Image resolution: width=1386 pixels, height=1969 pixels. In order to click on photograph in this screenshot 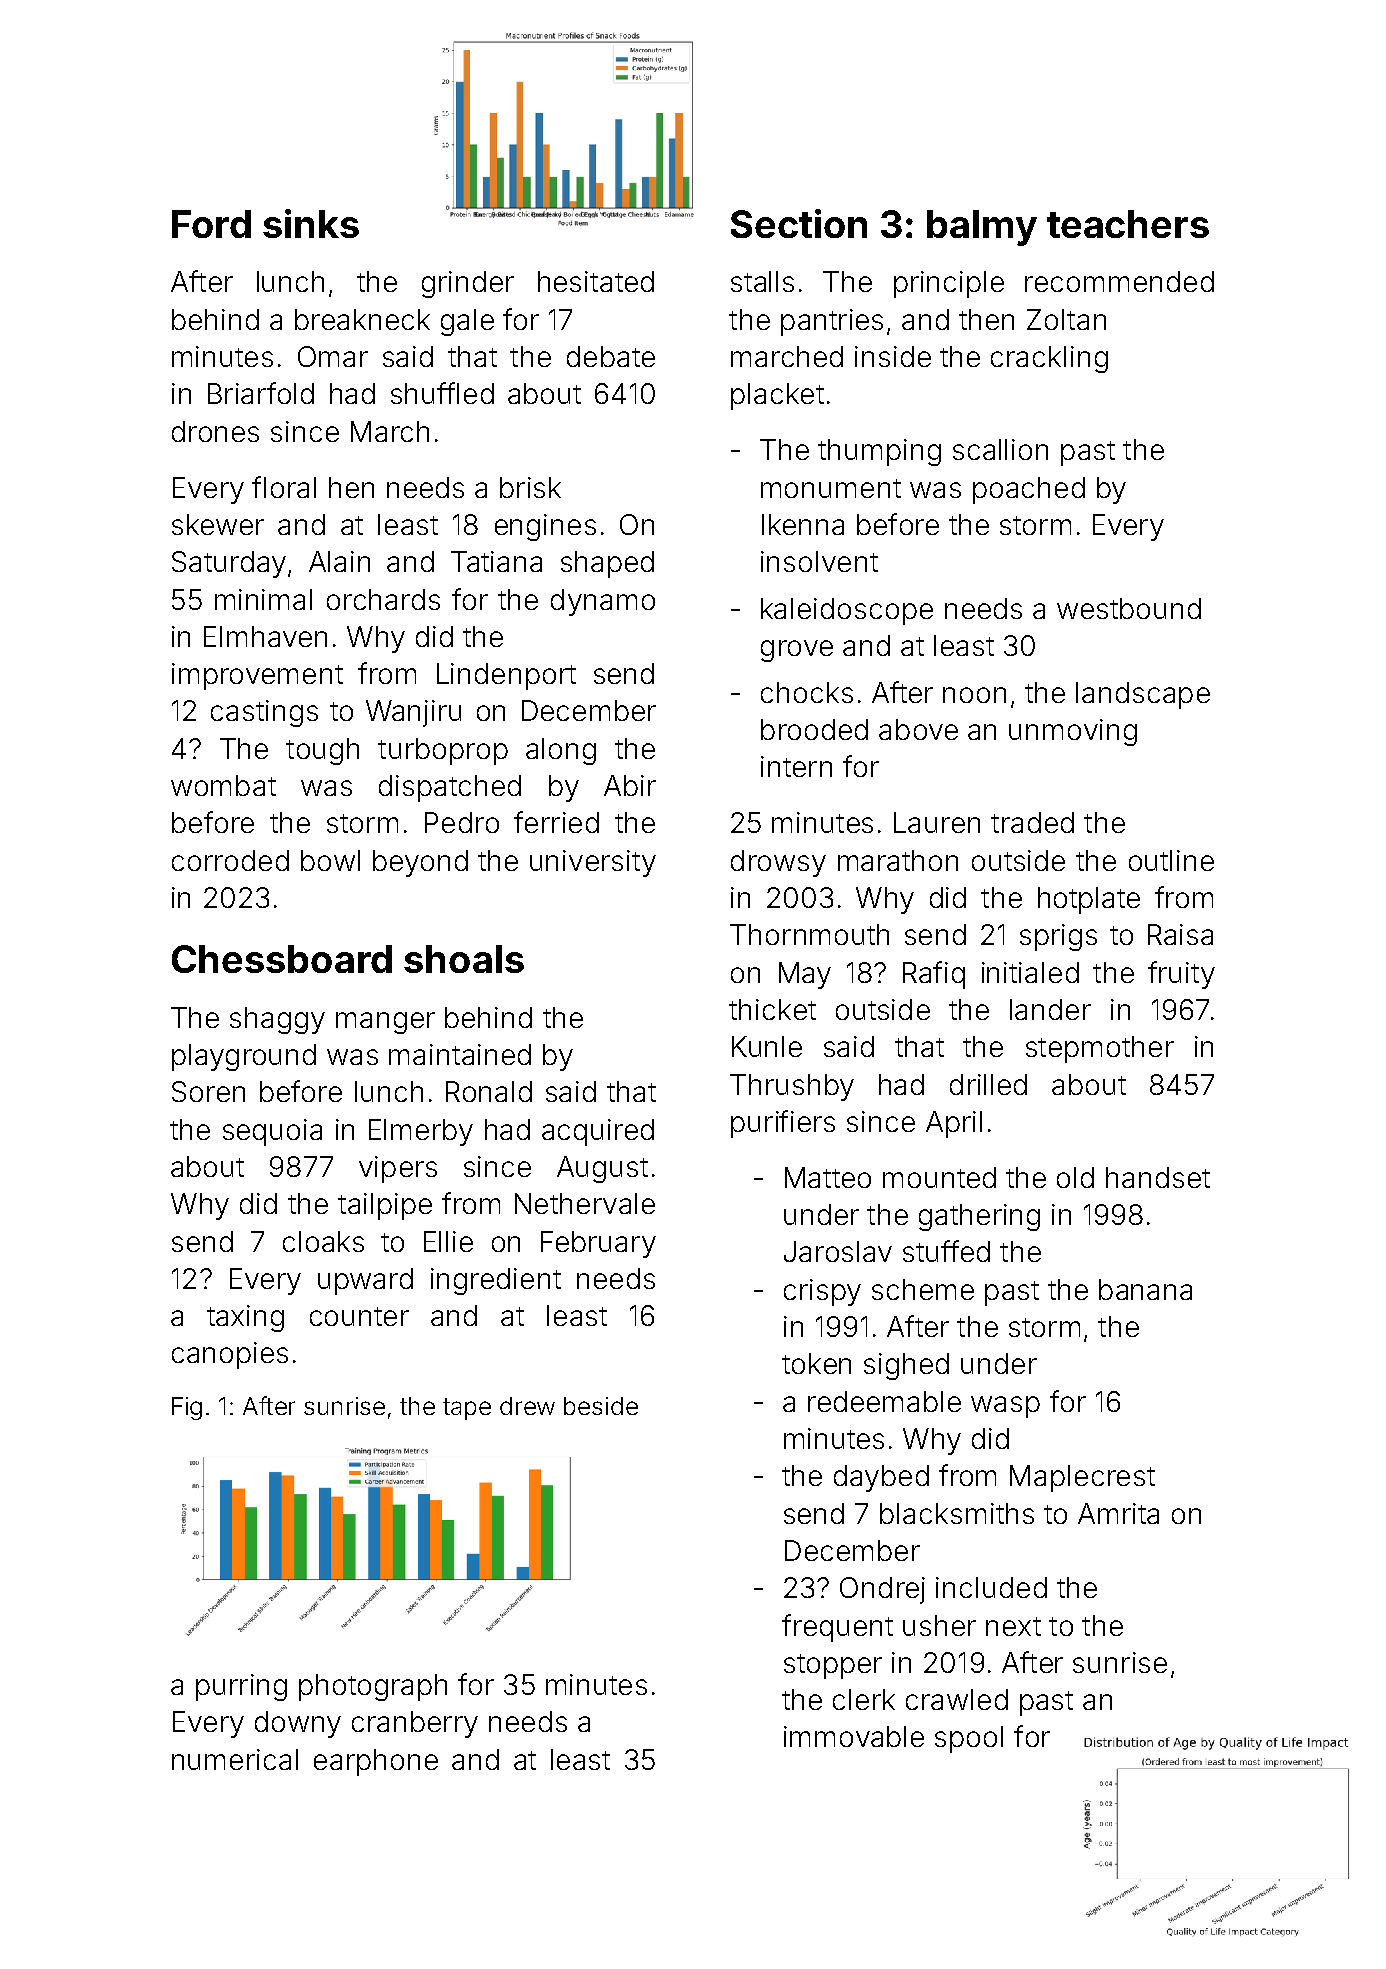, I will do `click(373, 1687)`.
